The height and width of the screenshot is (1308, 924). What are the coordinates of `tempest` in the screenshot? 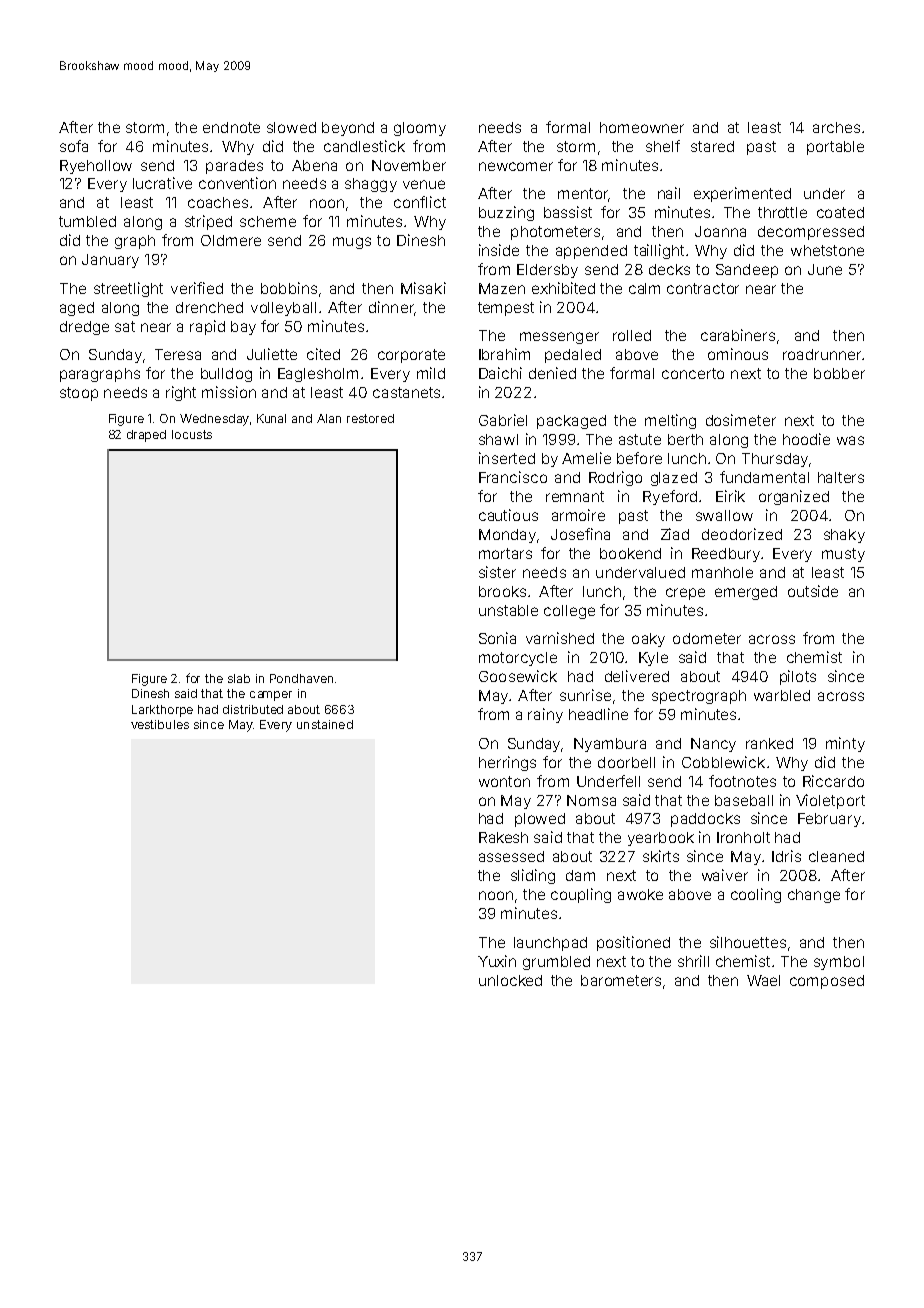 It's located at (506, 309).
